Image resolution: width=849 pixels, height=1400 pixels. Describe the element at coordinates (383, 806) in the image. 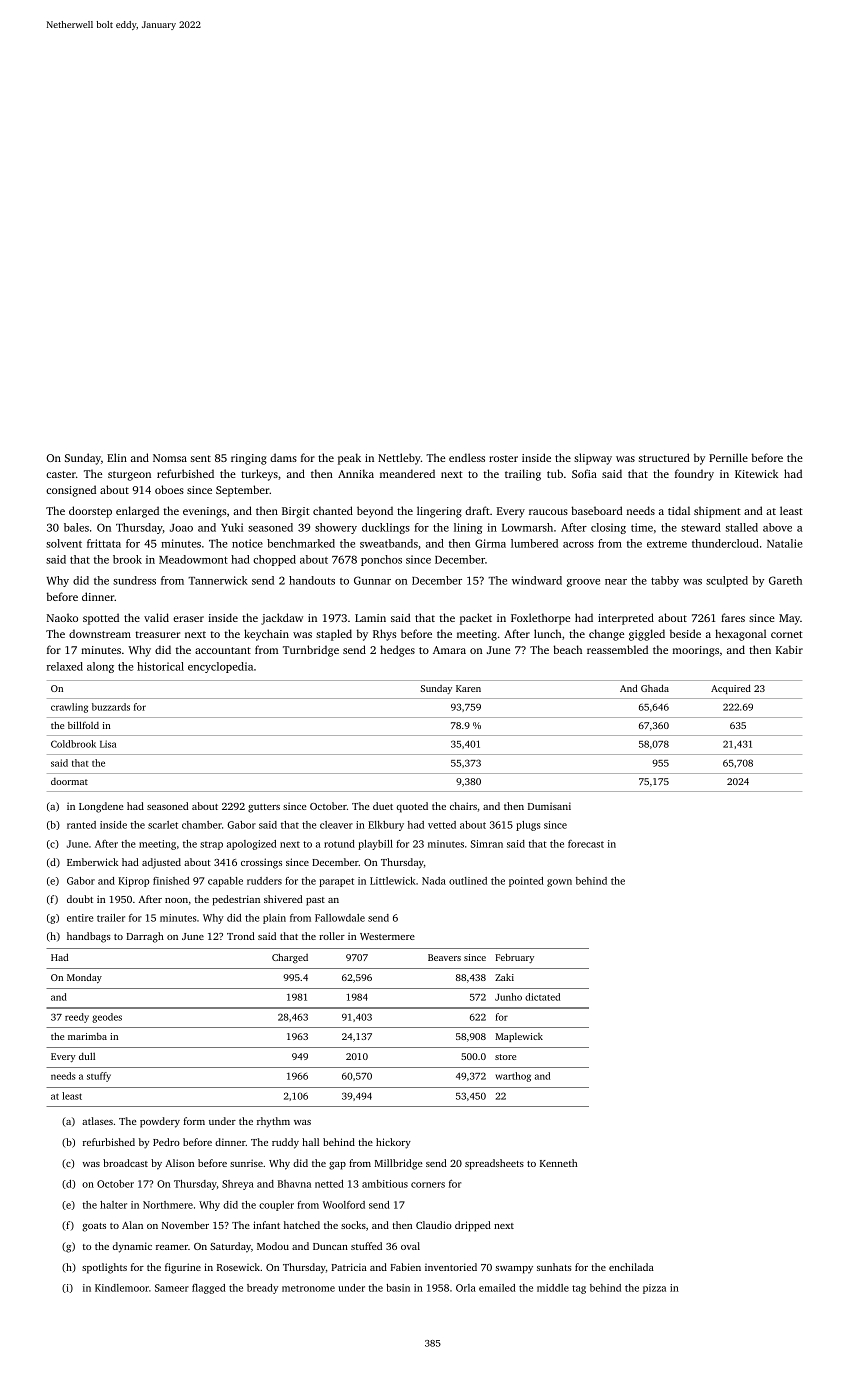

I see `duet` at that location.
